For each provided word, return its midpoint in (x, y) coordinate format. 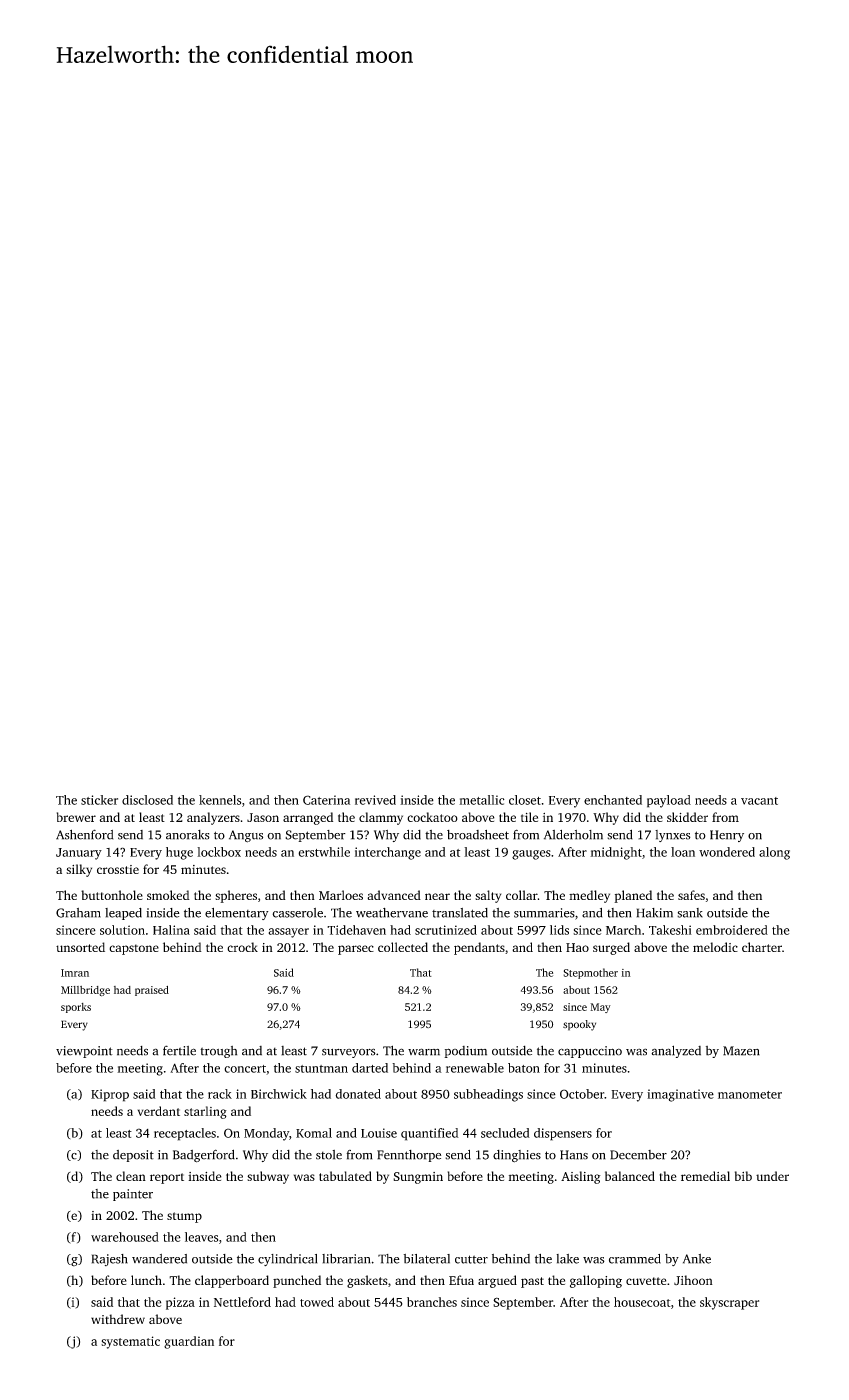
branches (432, 1302)
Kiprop (110, 1095)
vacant (759, 801)
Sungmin (418, 1178)
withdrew (118, 1319)
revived (375, 800)
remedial (705, 1176)
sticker (99, 800)
